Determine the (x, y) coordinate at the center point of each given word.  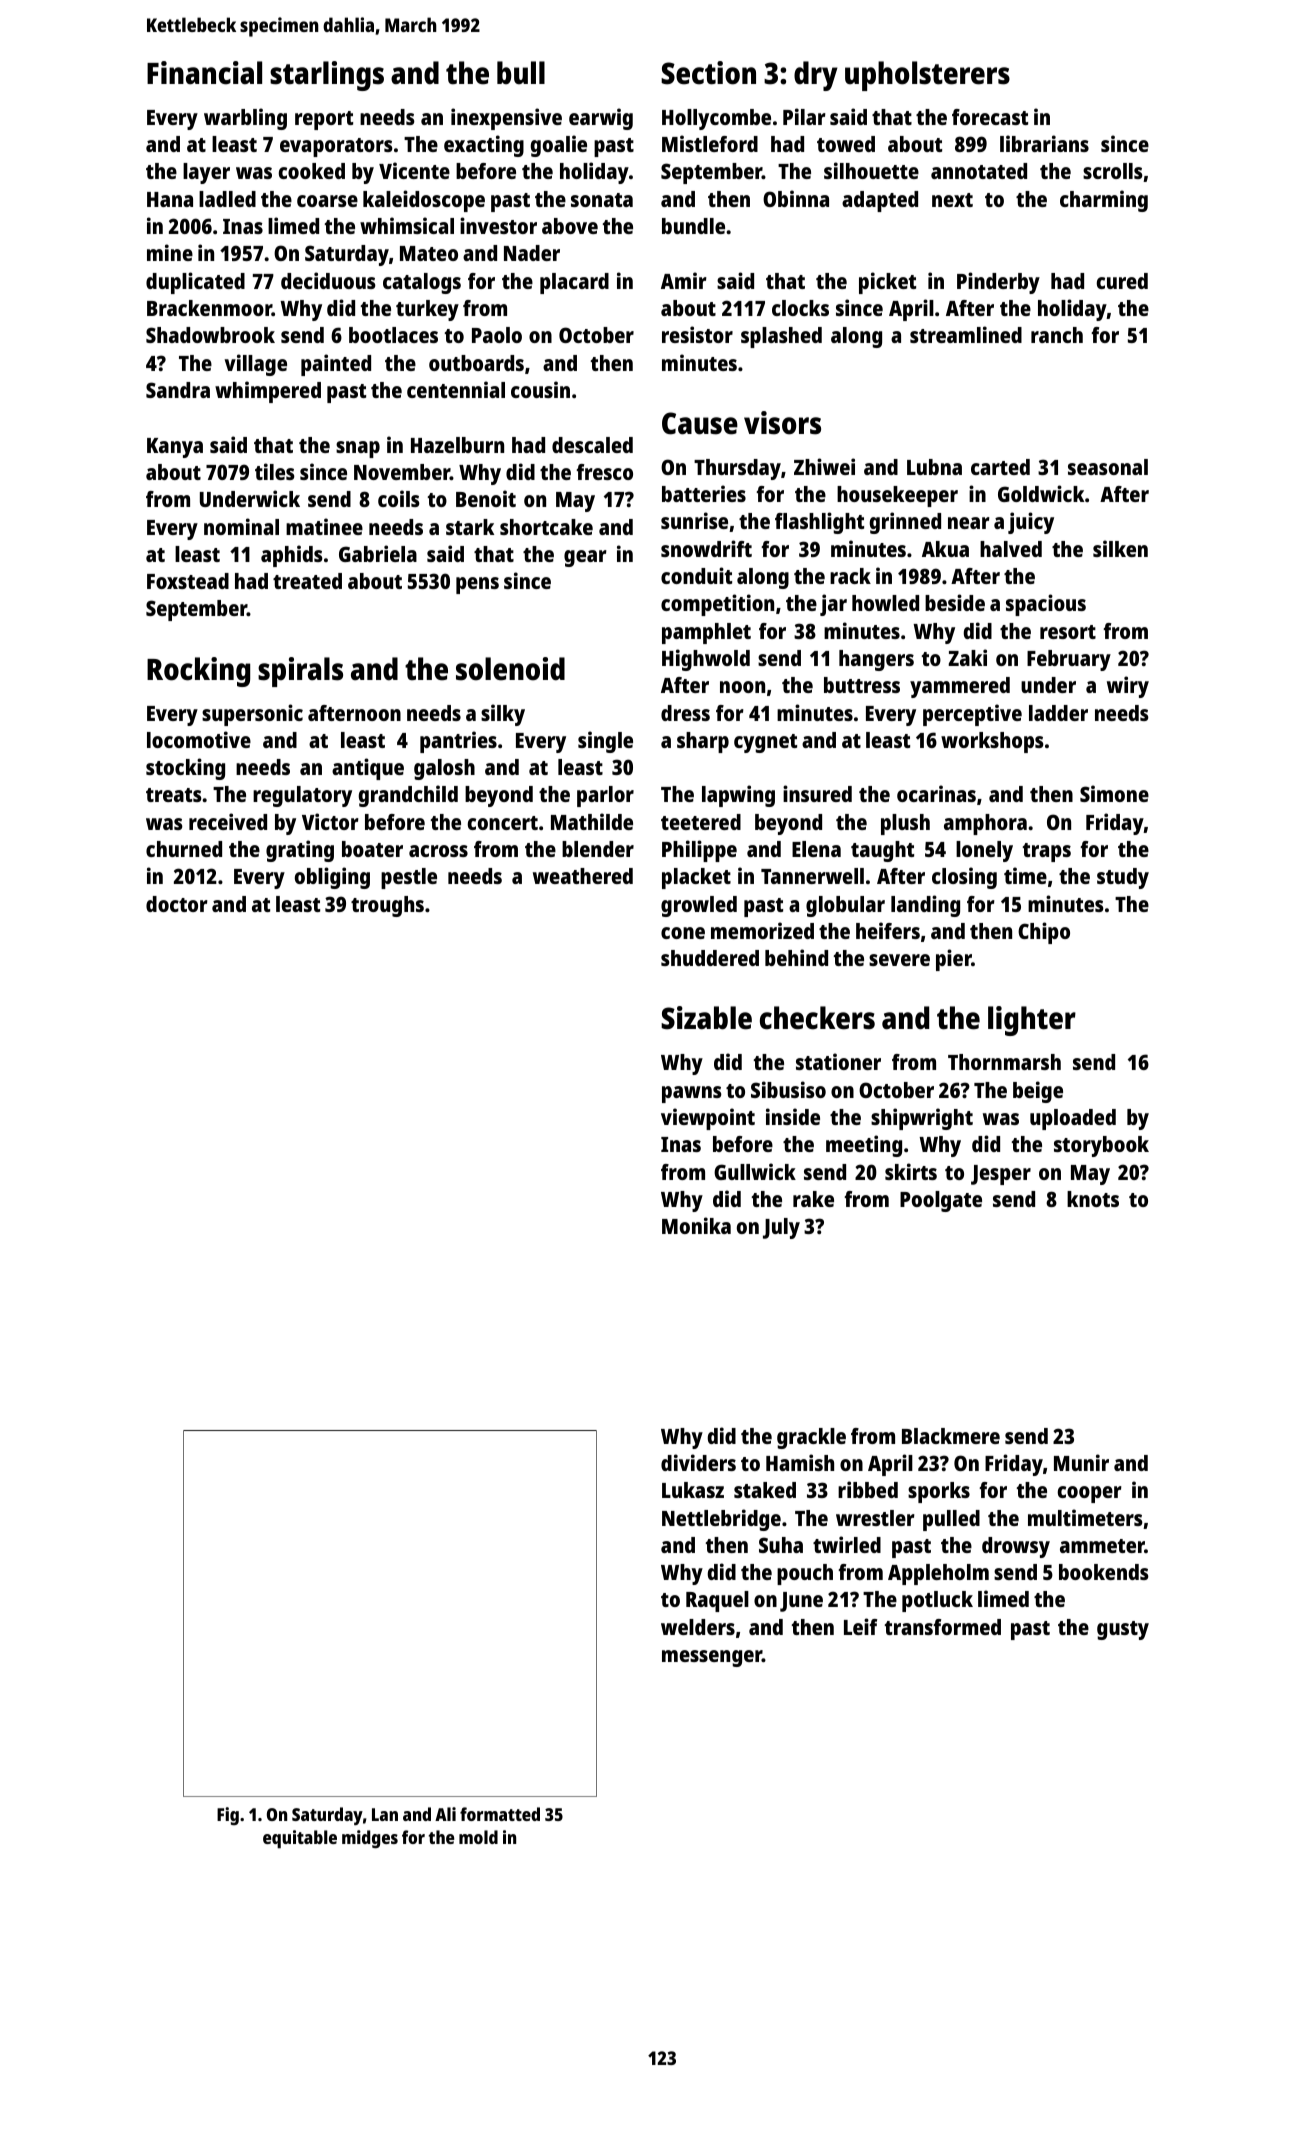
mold (478, 1837)
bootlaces (393, 335)
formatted (500, 1814)
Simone (1114, 793)
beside (955, 602)
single (605, 742)
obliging (332, 878)
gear (585, 558)
